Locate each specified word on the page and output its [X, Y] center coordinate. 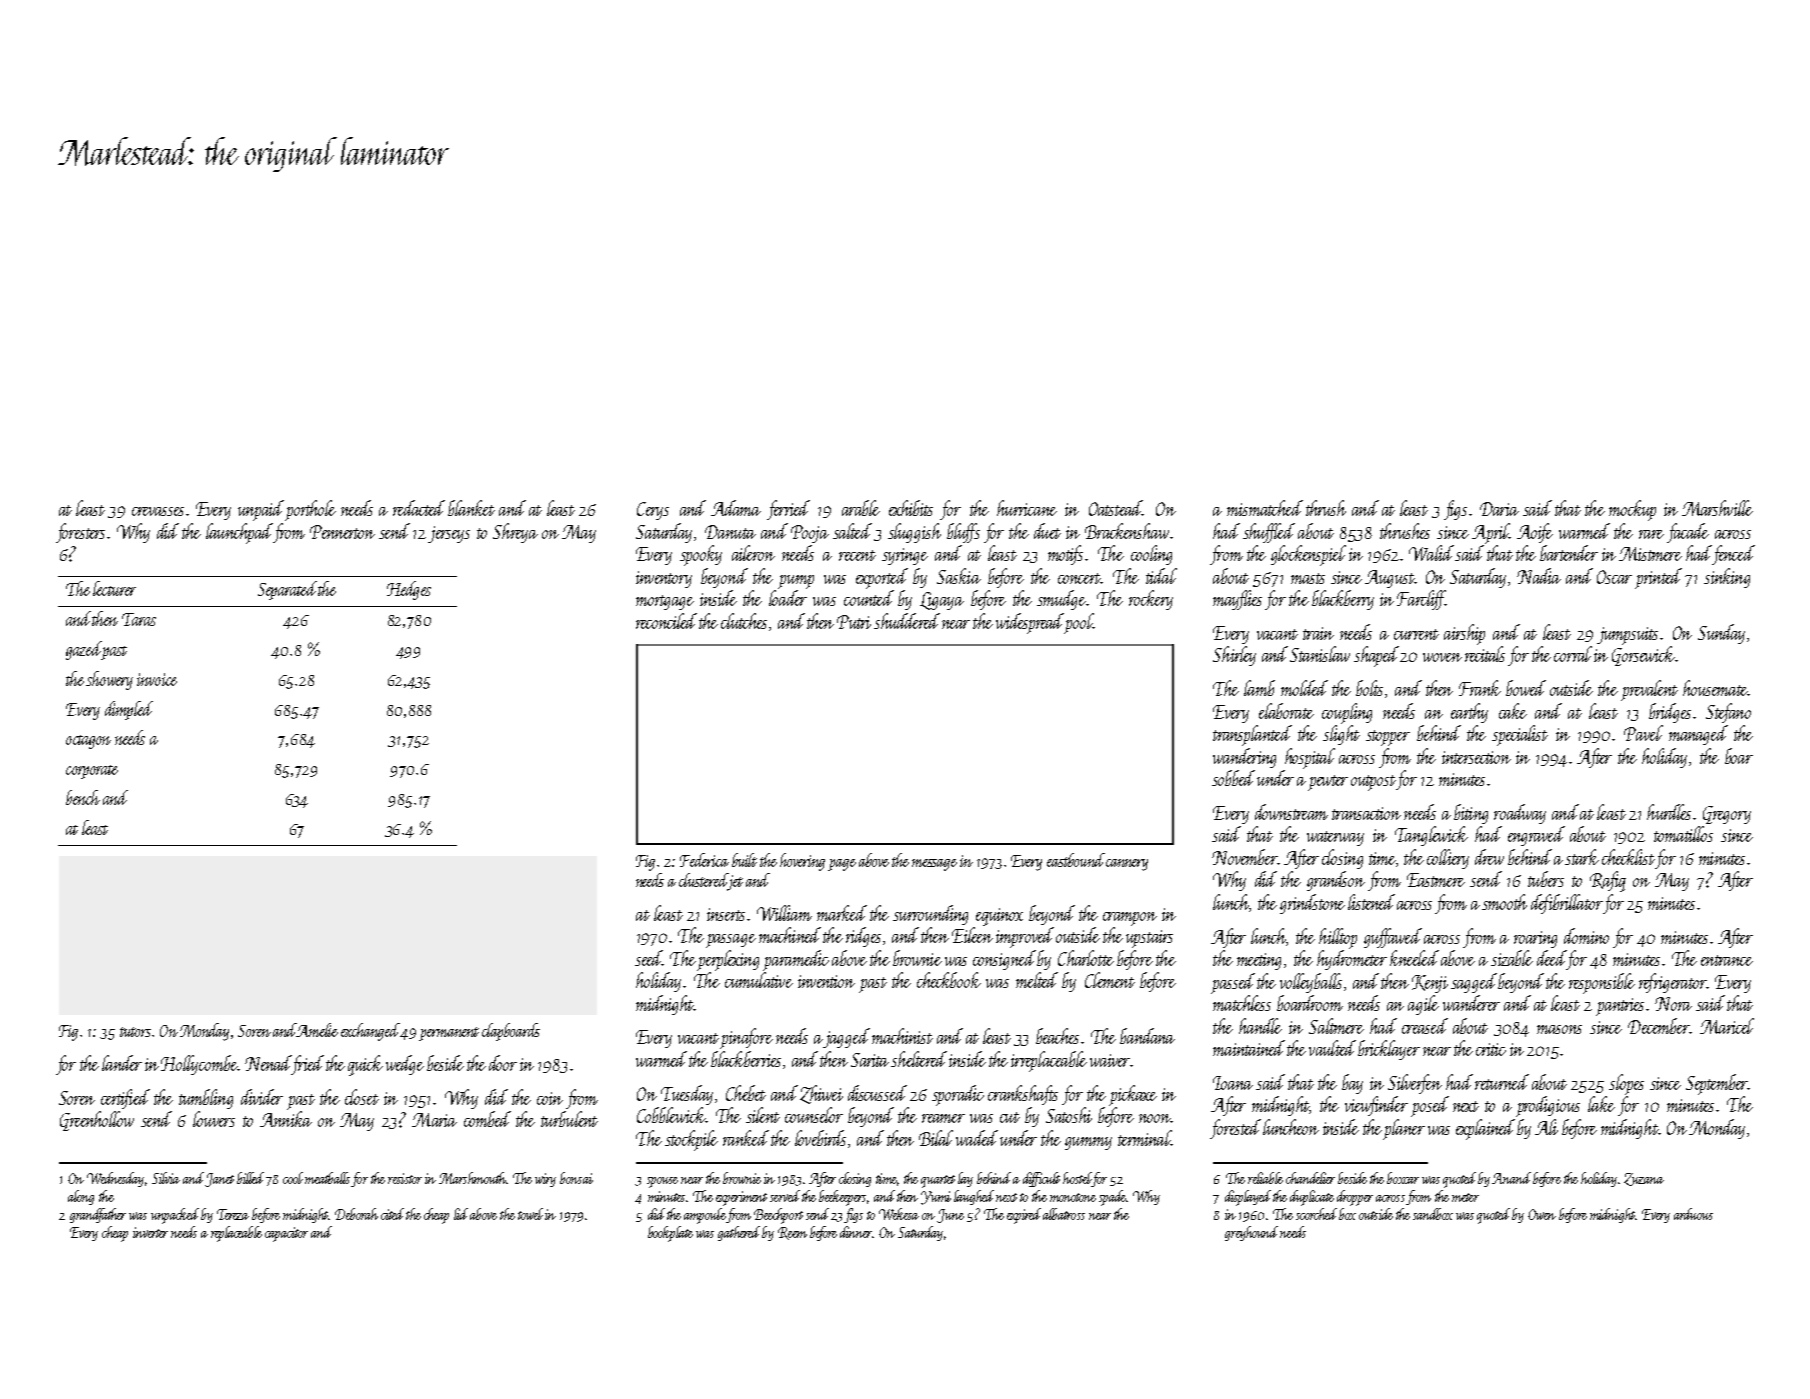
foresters [80, 533]
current [1416, 634]
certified [125, 1099]
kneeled [1414, 958]
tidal [1161, 576]
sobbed [1233, 778]
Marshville [1717, 508]
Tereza [233, 1214]
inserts [726, 914]
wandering [1244, 758]
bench [83, 797]
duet [1047, 531]
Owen [1542, 1214]
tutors [135, 1032]
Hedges [409, 590]
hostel [1077, 1179]
